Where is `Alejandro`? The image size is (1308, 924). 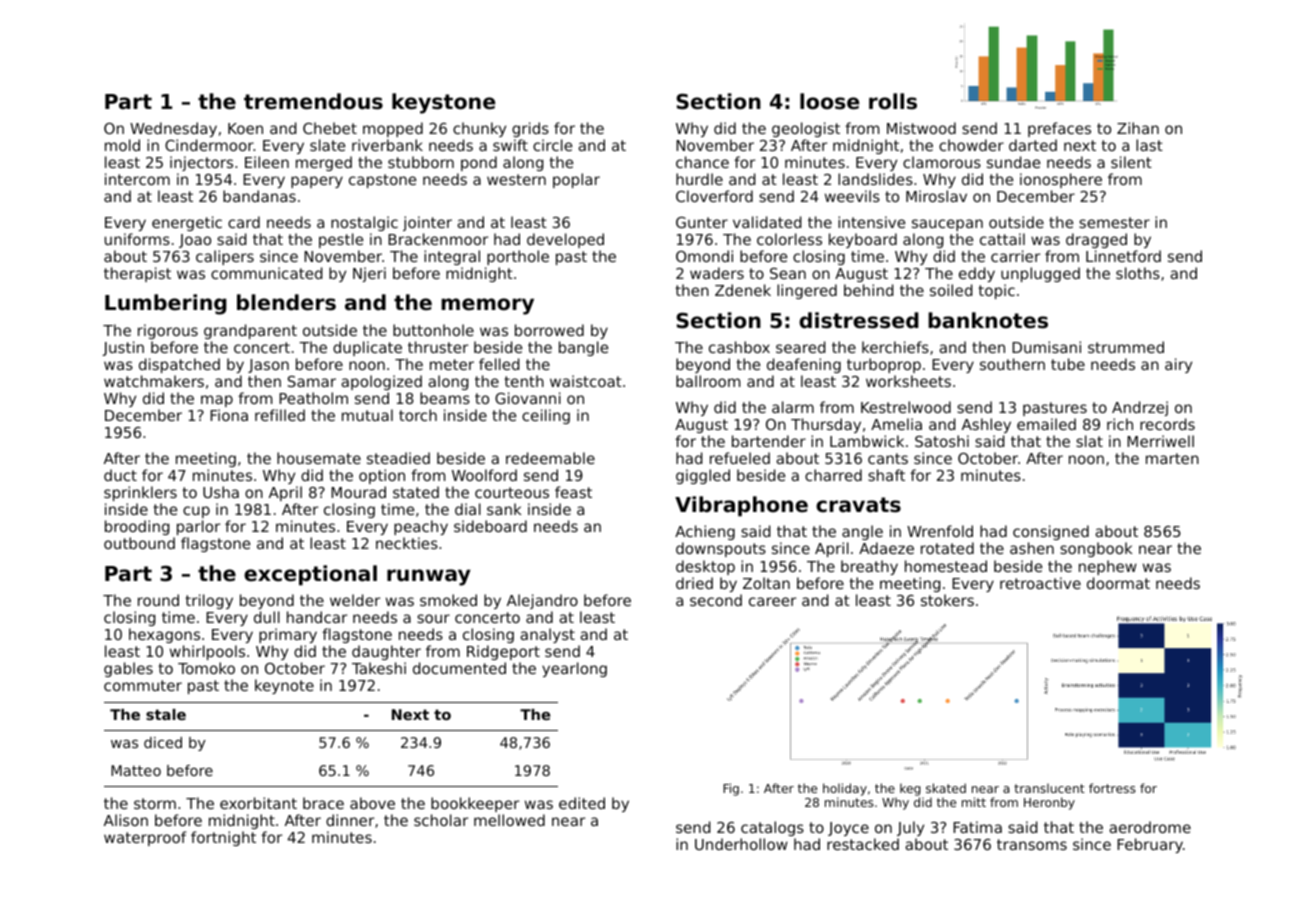
Alejandro is located at coordinates (542, 601).
